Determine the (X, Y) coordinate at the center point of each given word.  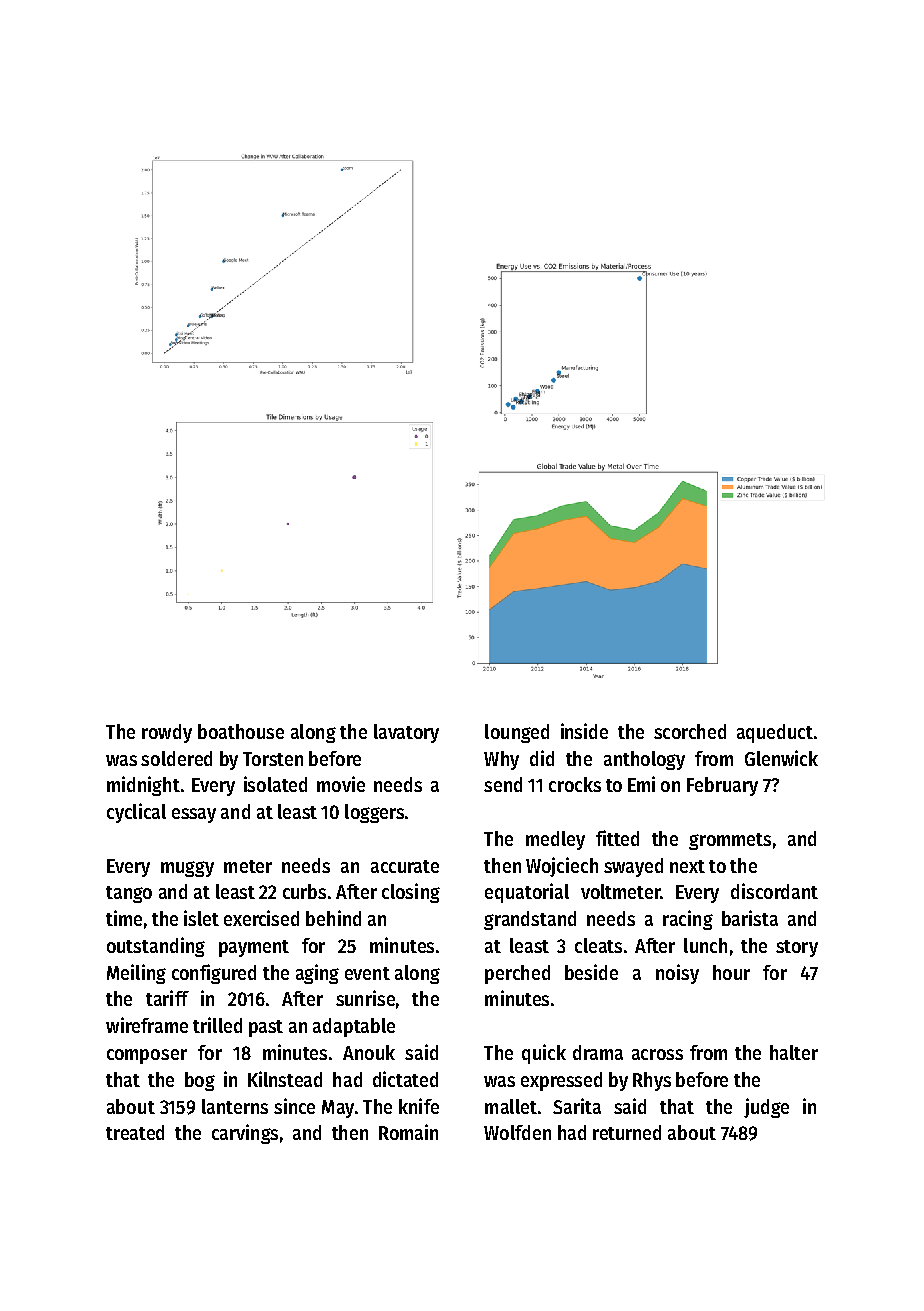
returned (627, 1132)
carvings (245, 1134)
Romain (408, 1132)
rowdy (167, 733)
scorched (690, 731)
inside (584, 731)
